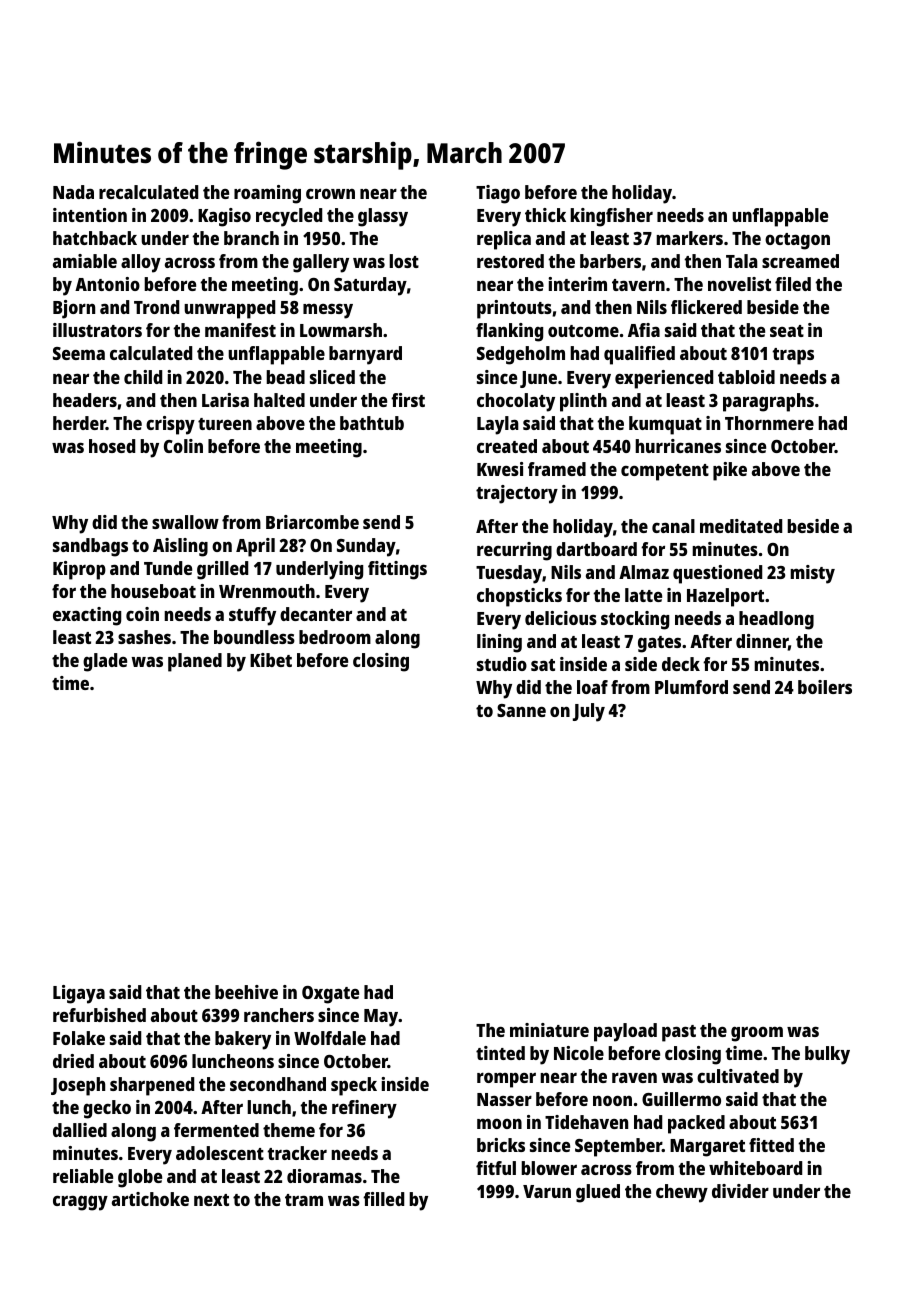  What do you see at coordinates (150, 1199) in the page?
I see `artichoke` at bounding box center [150, 1199].
